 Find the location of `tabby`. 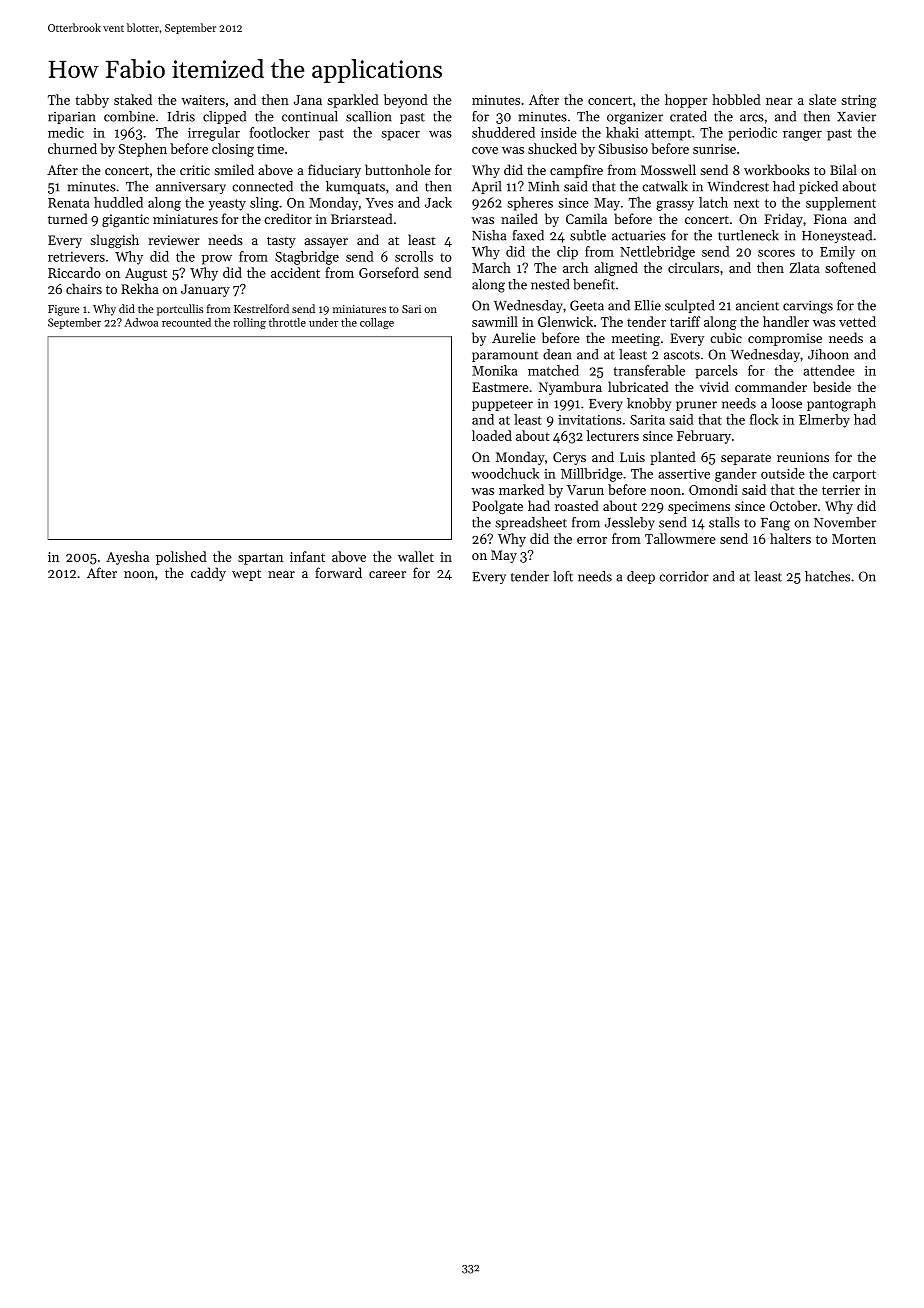

tabby is located at coordinates (92, 101).
